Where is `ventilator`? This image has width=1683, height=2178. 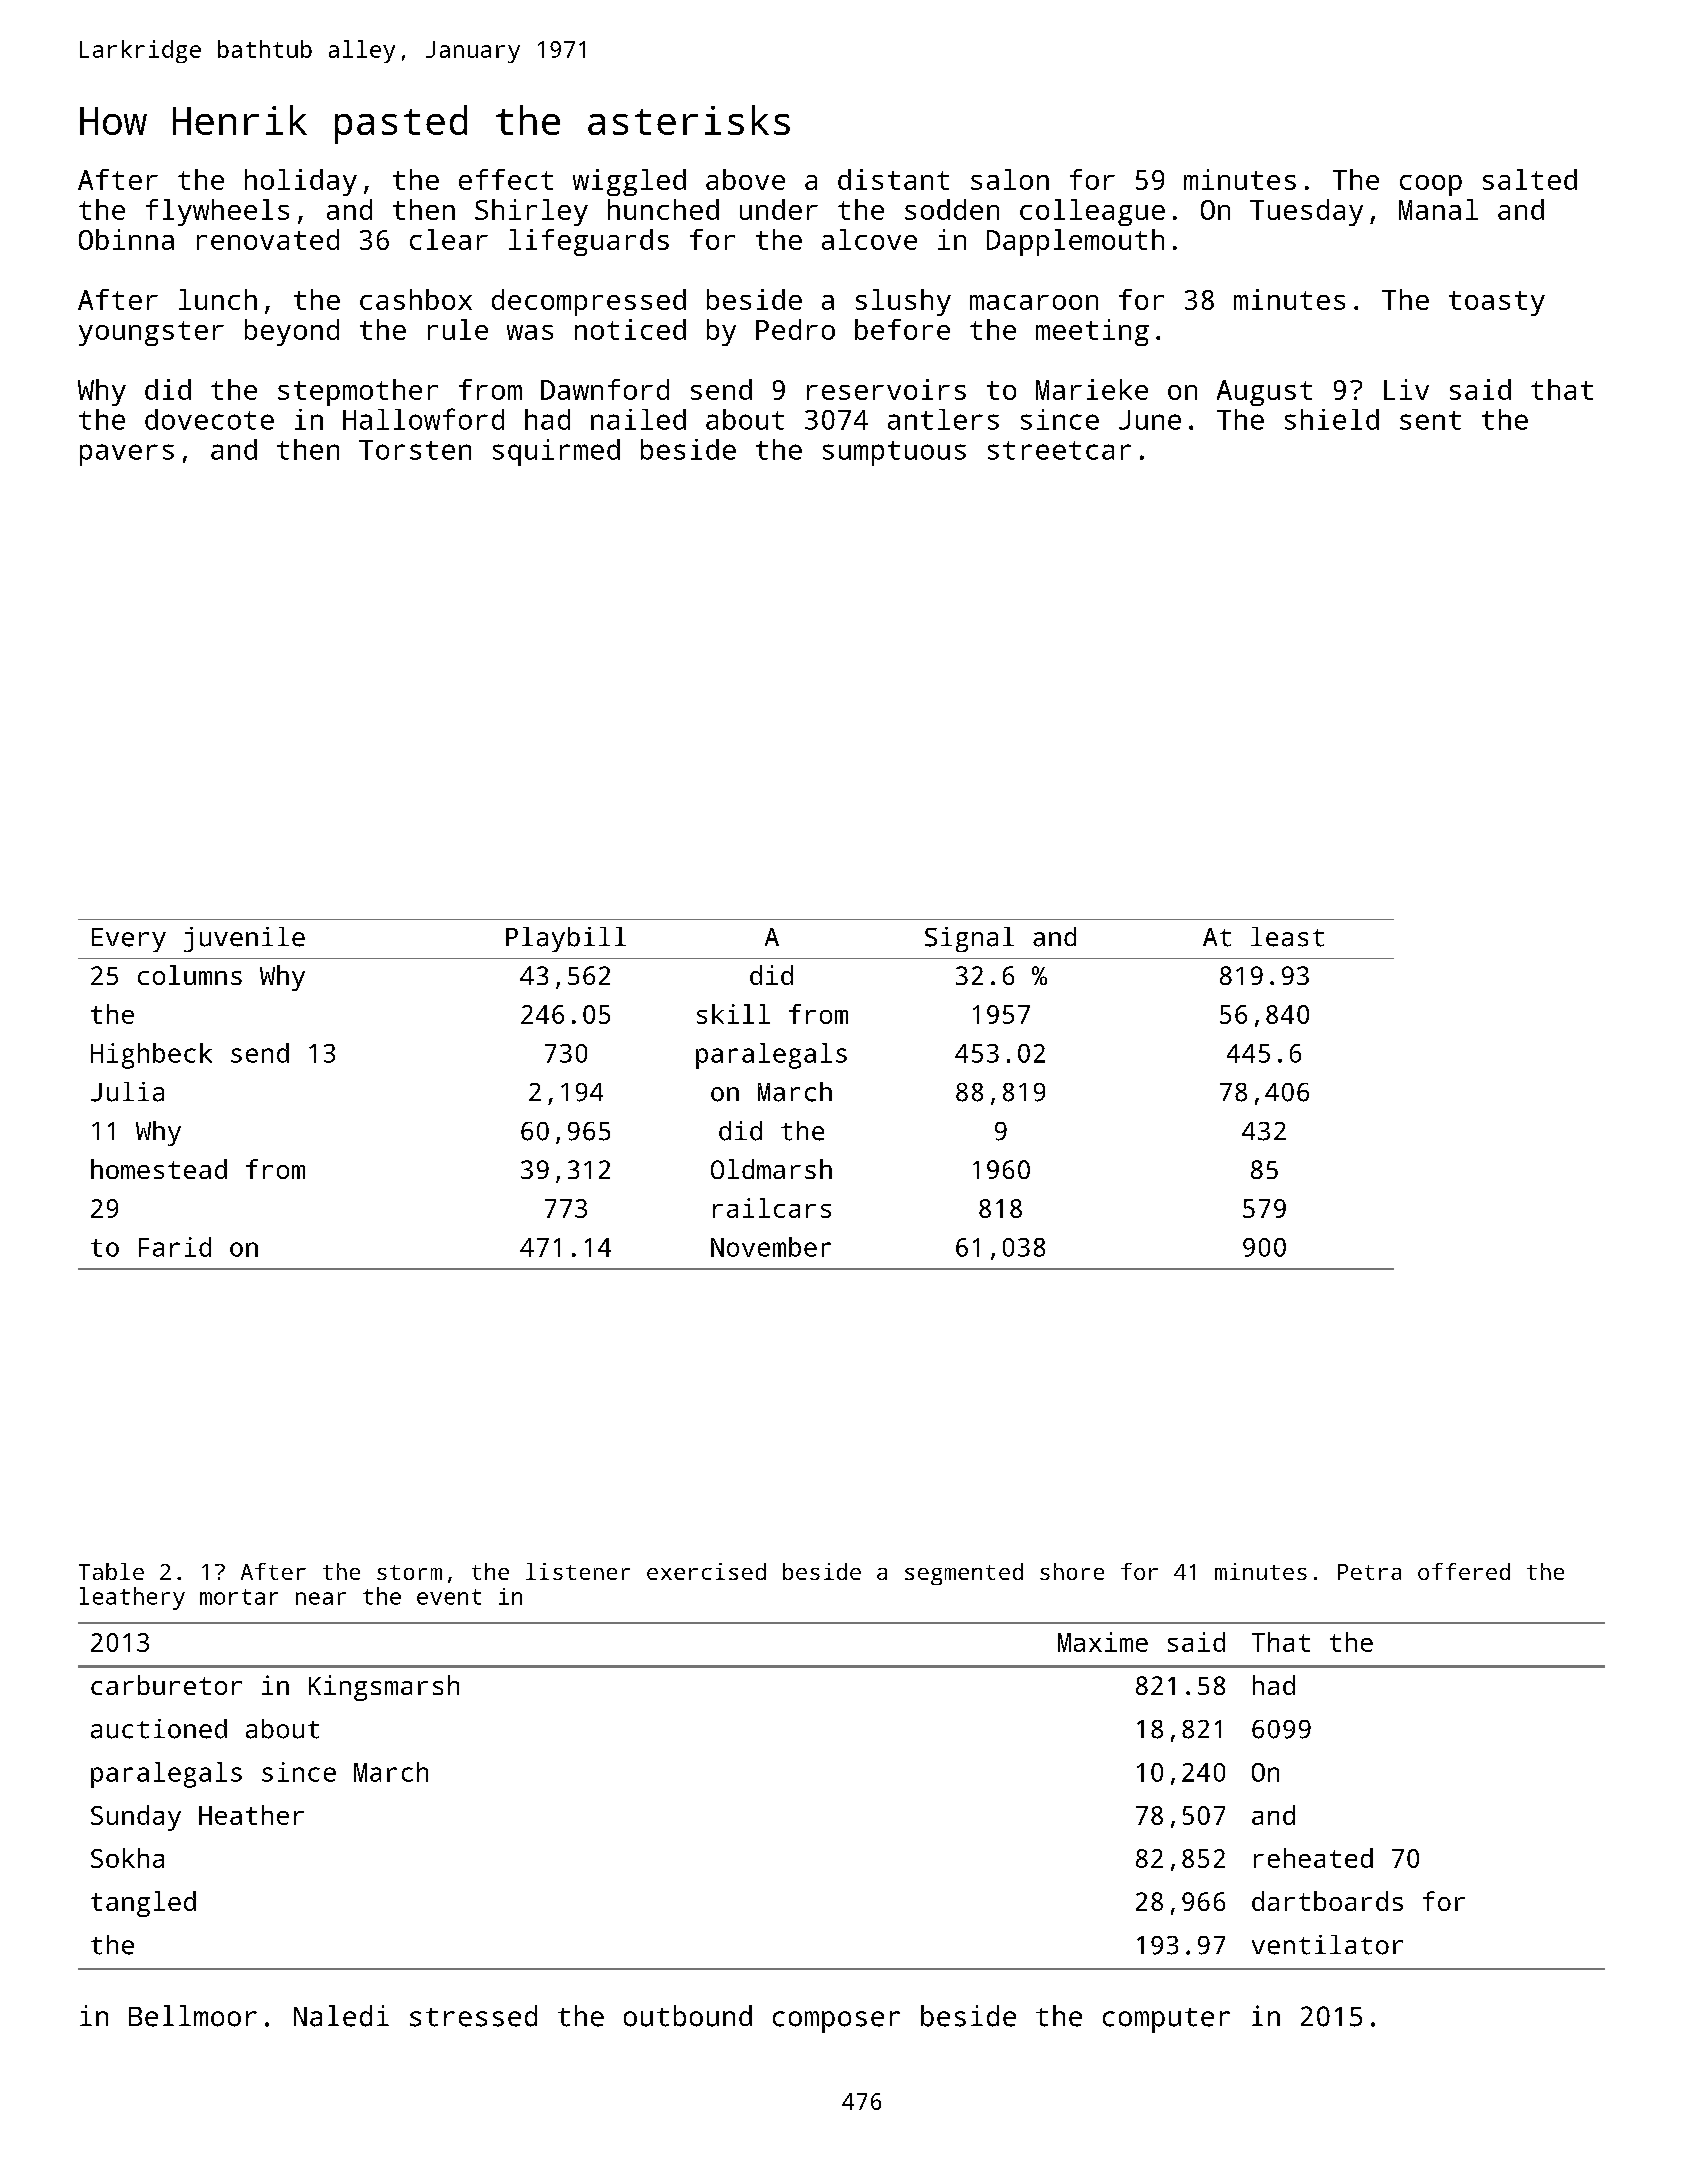
ventilator is located at coordinates (1327, 1945).
